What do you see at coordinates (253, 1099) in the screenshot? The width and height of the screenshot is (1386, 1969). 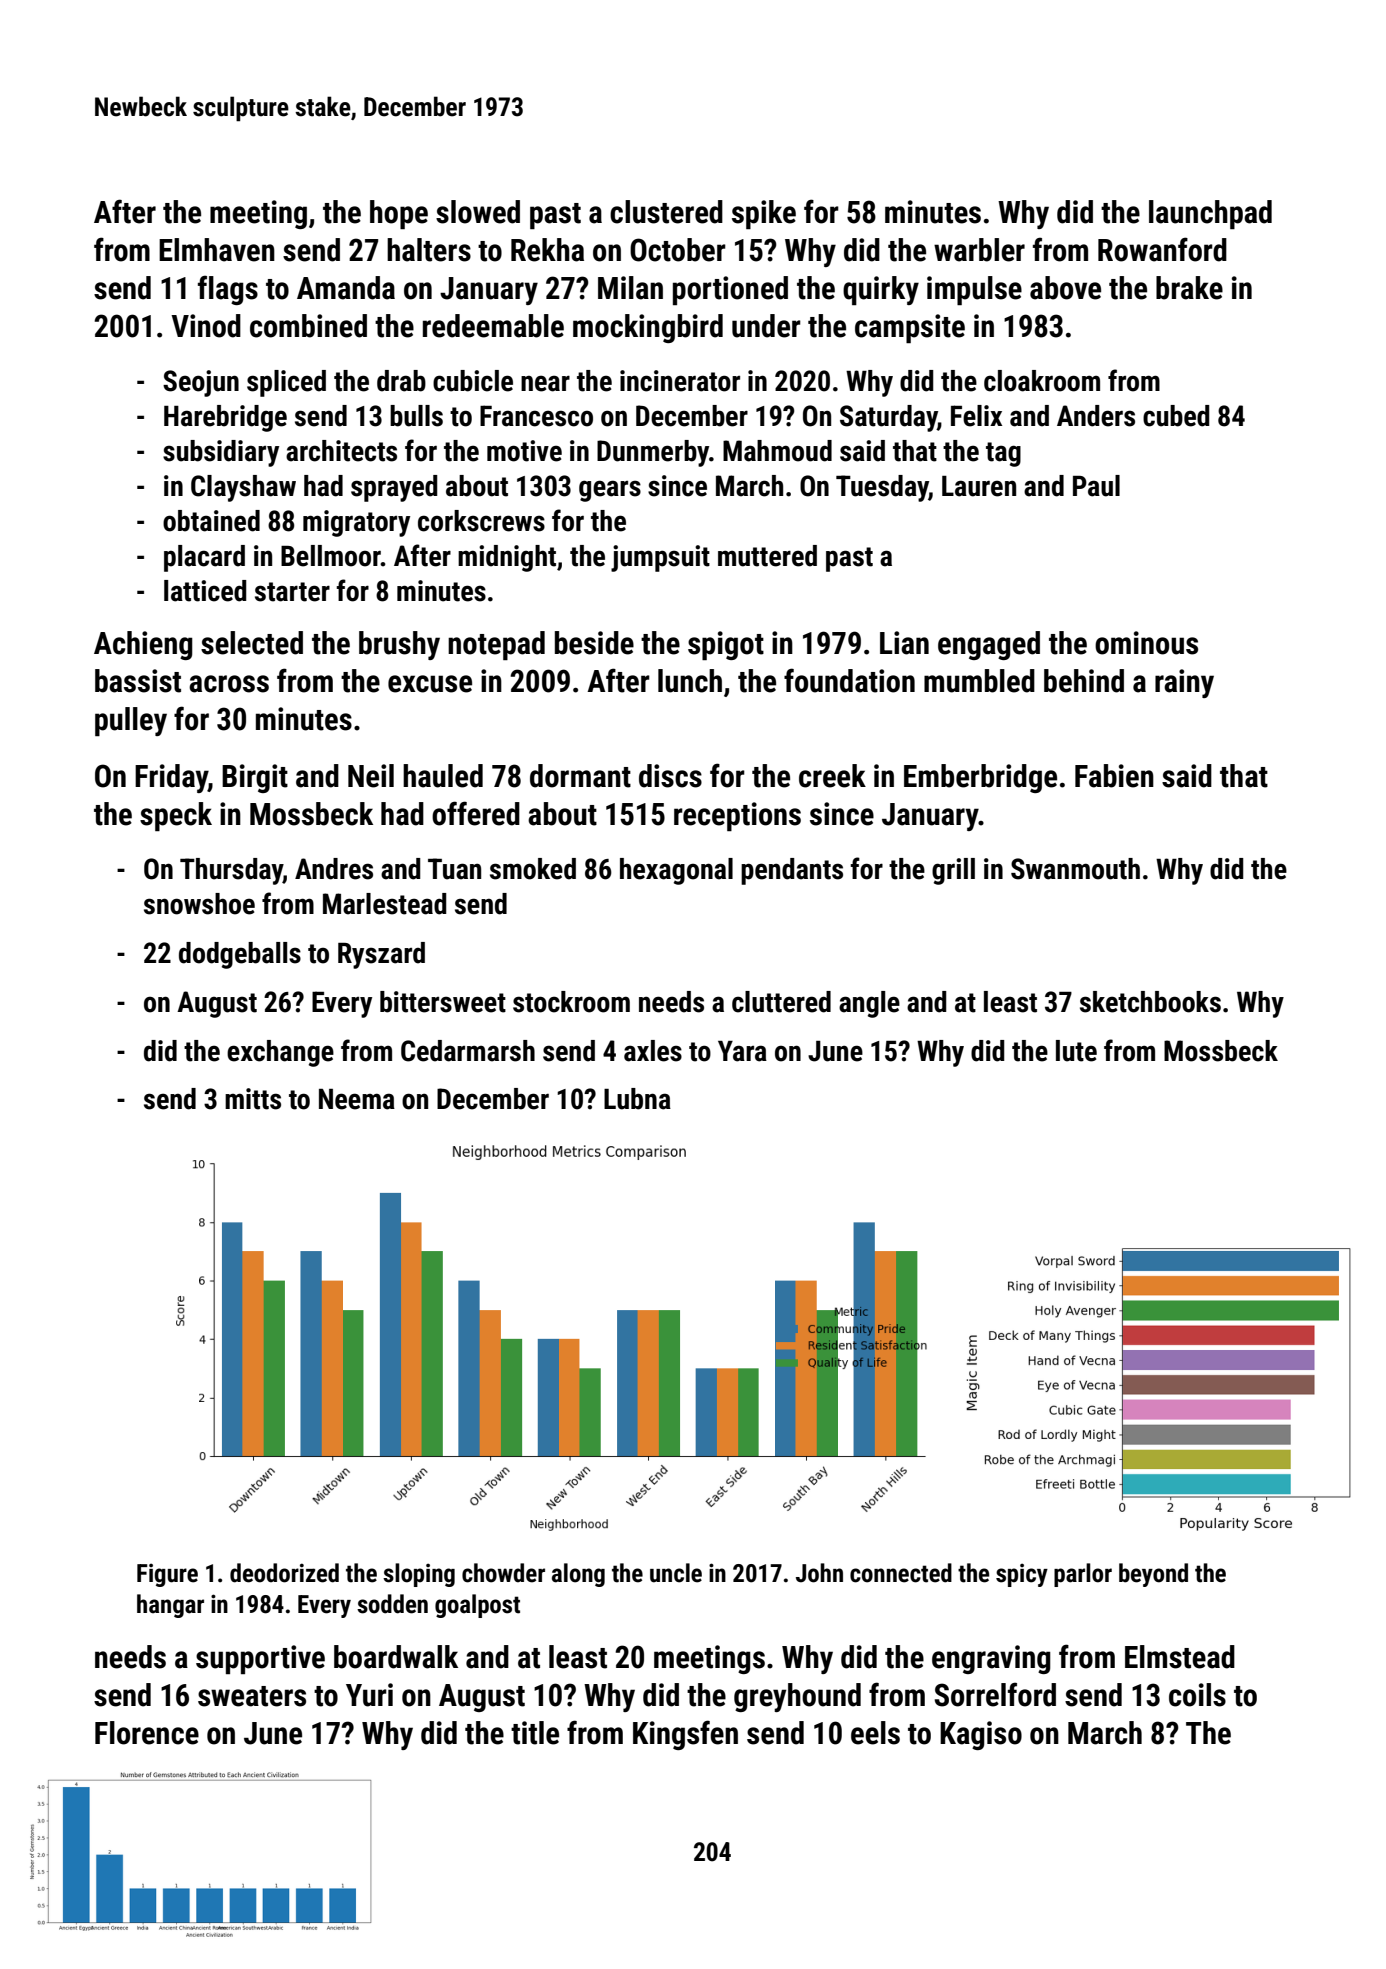 I see `mitts` at bounding box center [253, 1099].
